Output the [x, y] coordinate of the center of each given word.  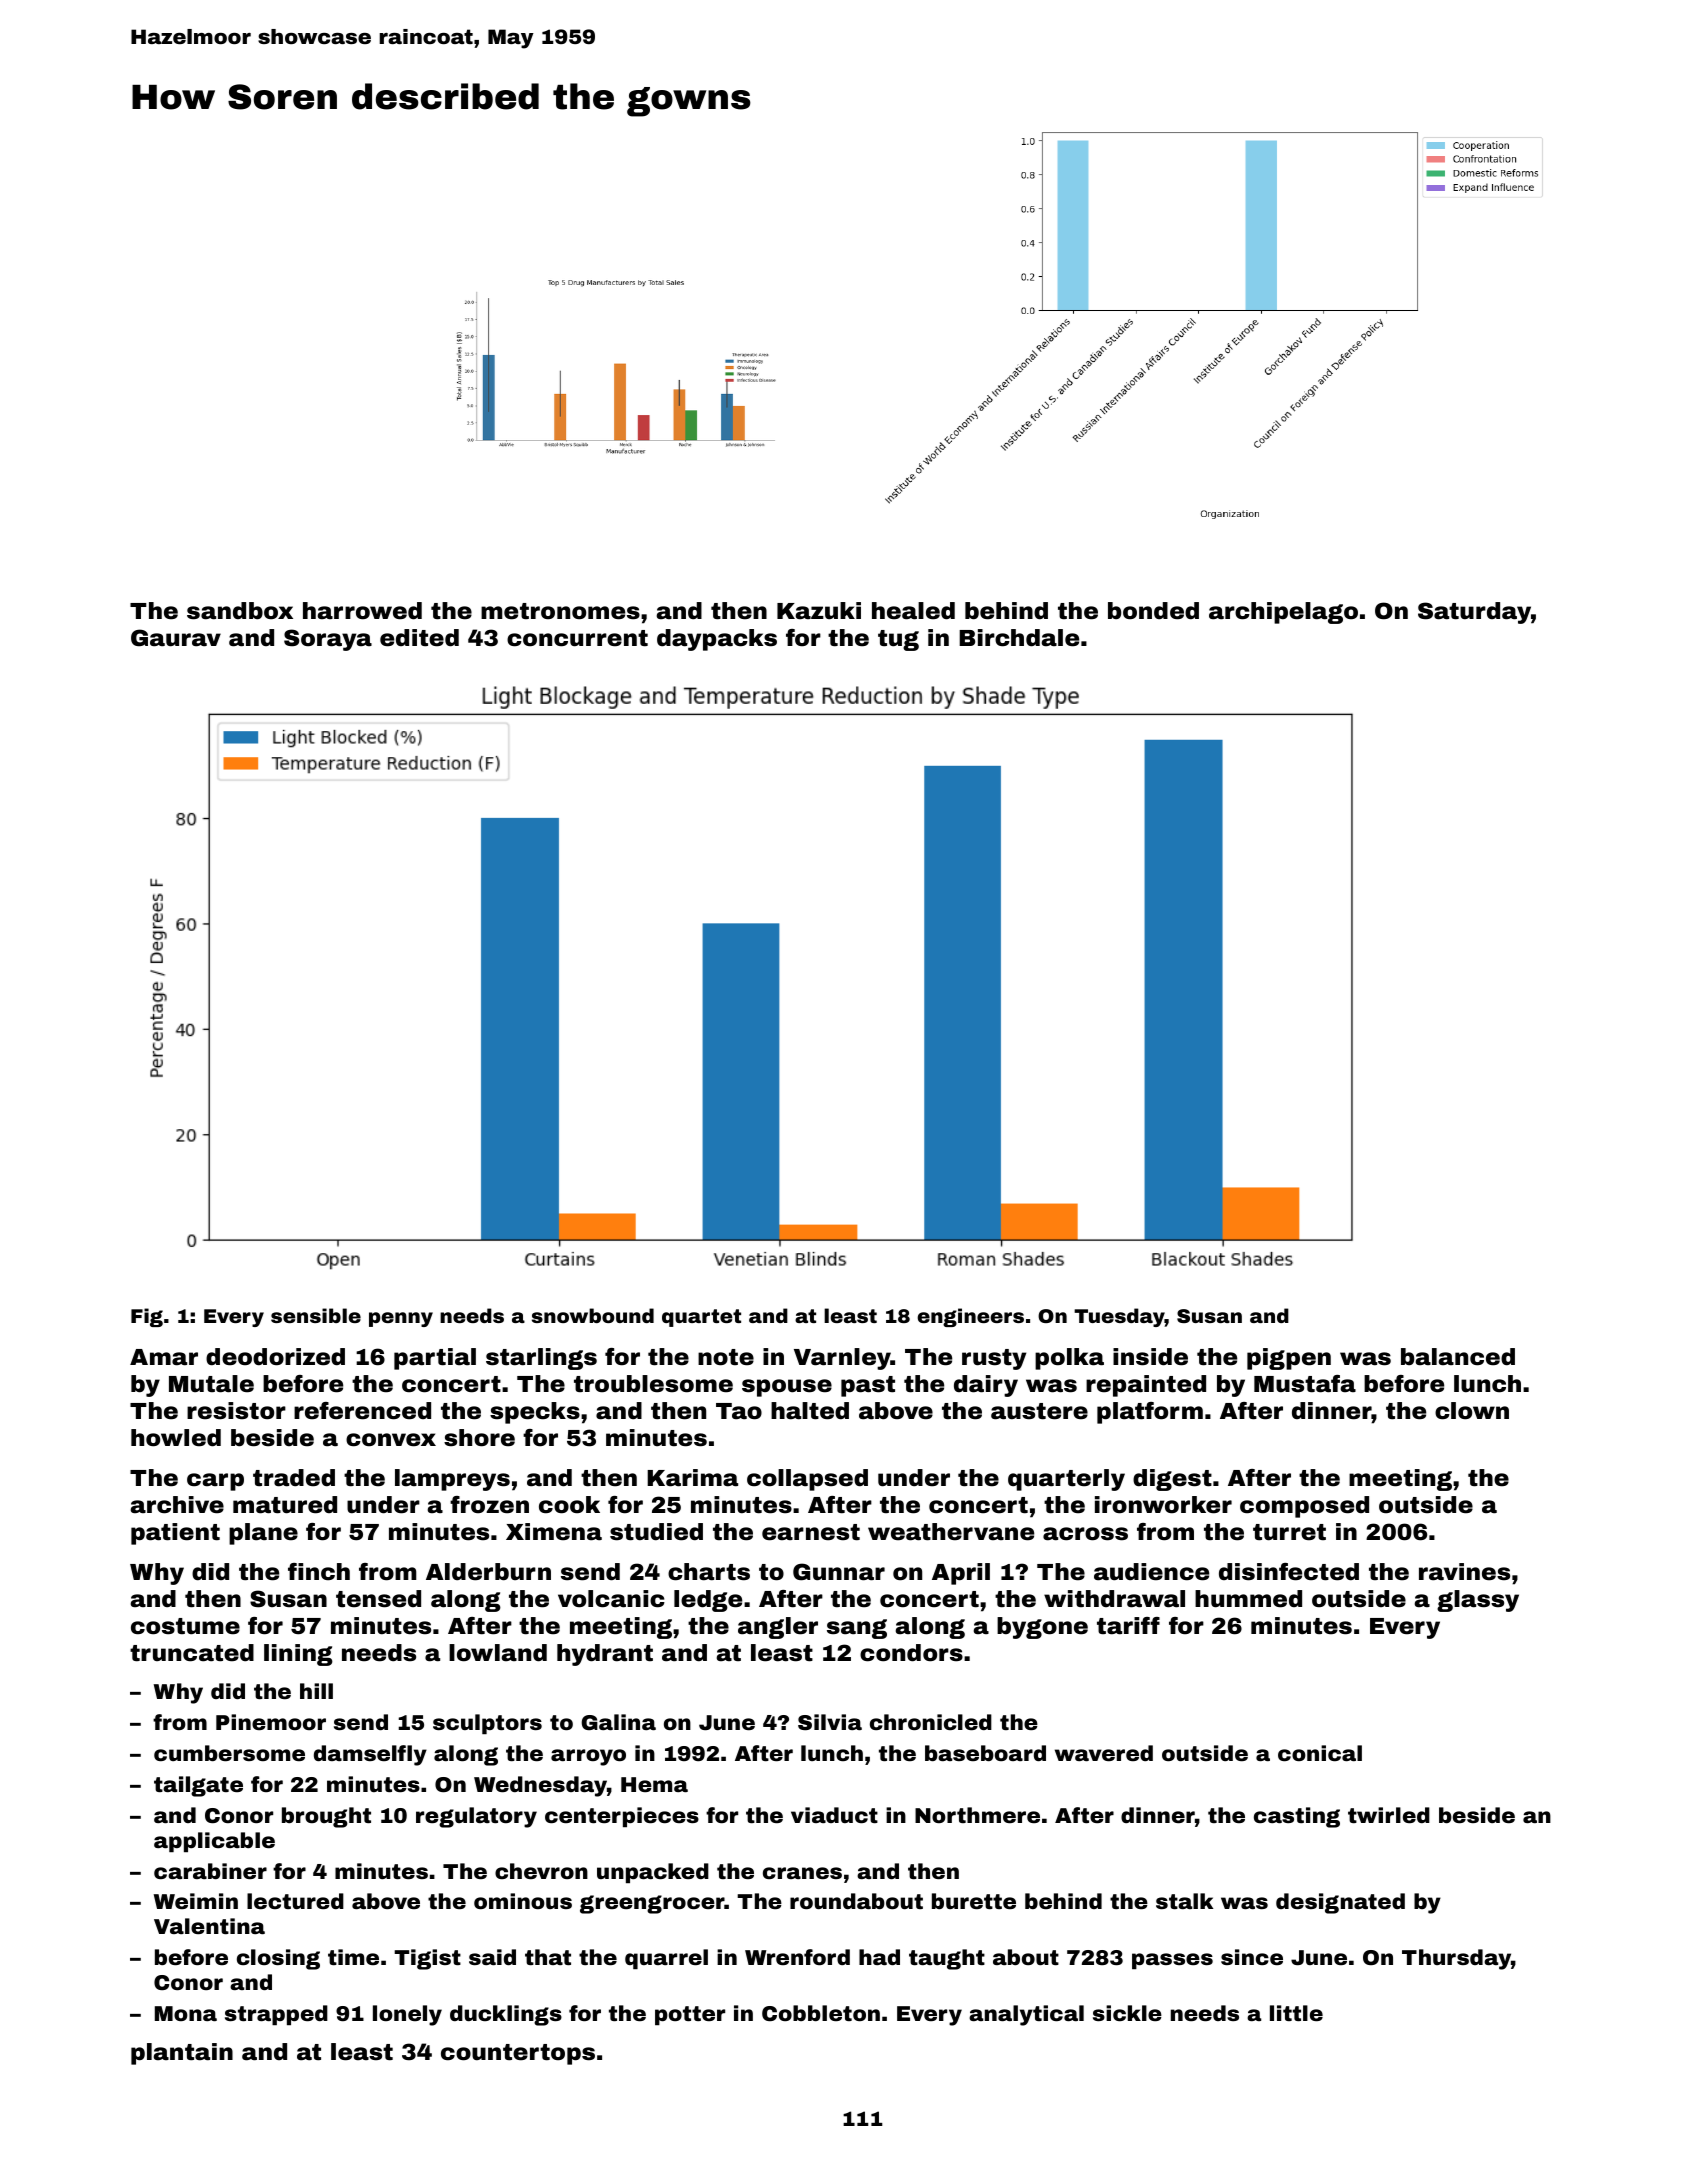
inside [1150, 1357]
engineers [970, 1317]
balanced [1458, 1357]
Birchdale [1019, 638]
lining [298, 1655]
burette [974, 1901]
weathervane [951, 1532]
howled [176, 1438]
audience [1151, 1572]
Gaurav [176, 638]
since [1252, 1957]
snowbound [593, 1315]
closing [278, 1959]
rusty [994, 1359]
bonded [1153, 611]
